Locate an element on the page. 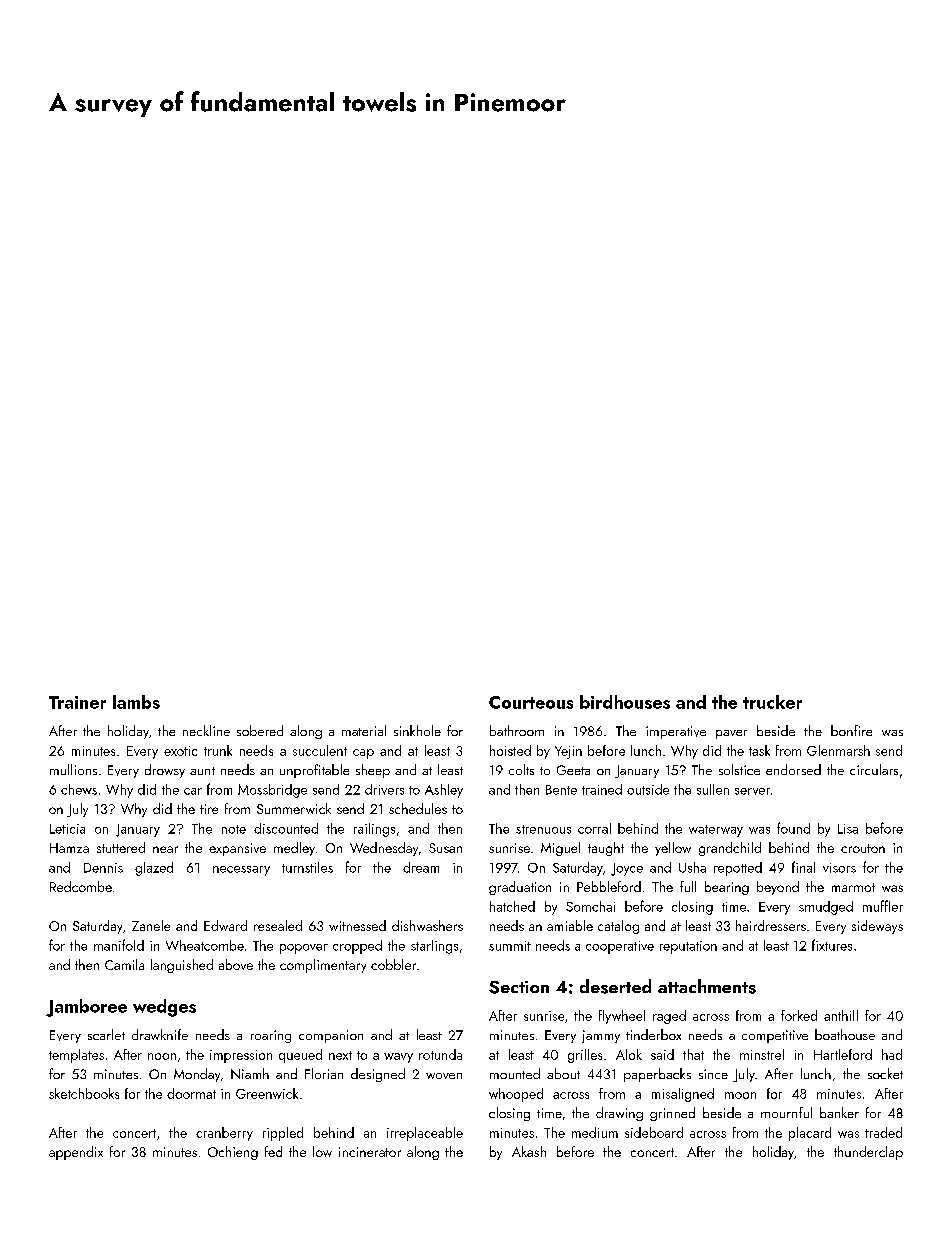 The image size is (952, 1233). lambs is located at coordinates (136, 702).
